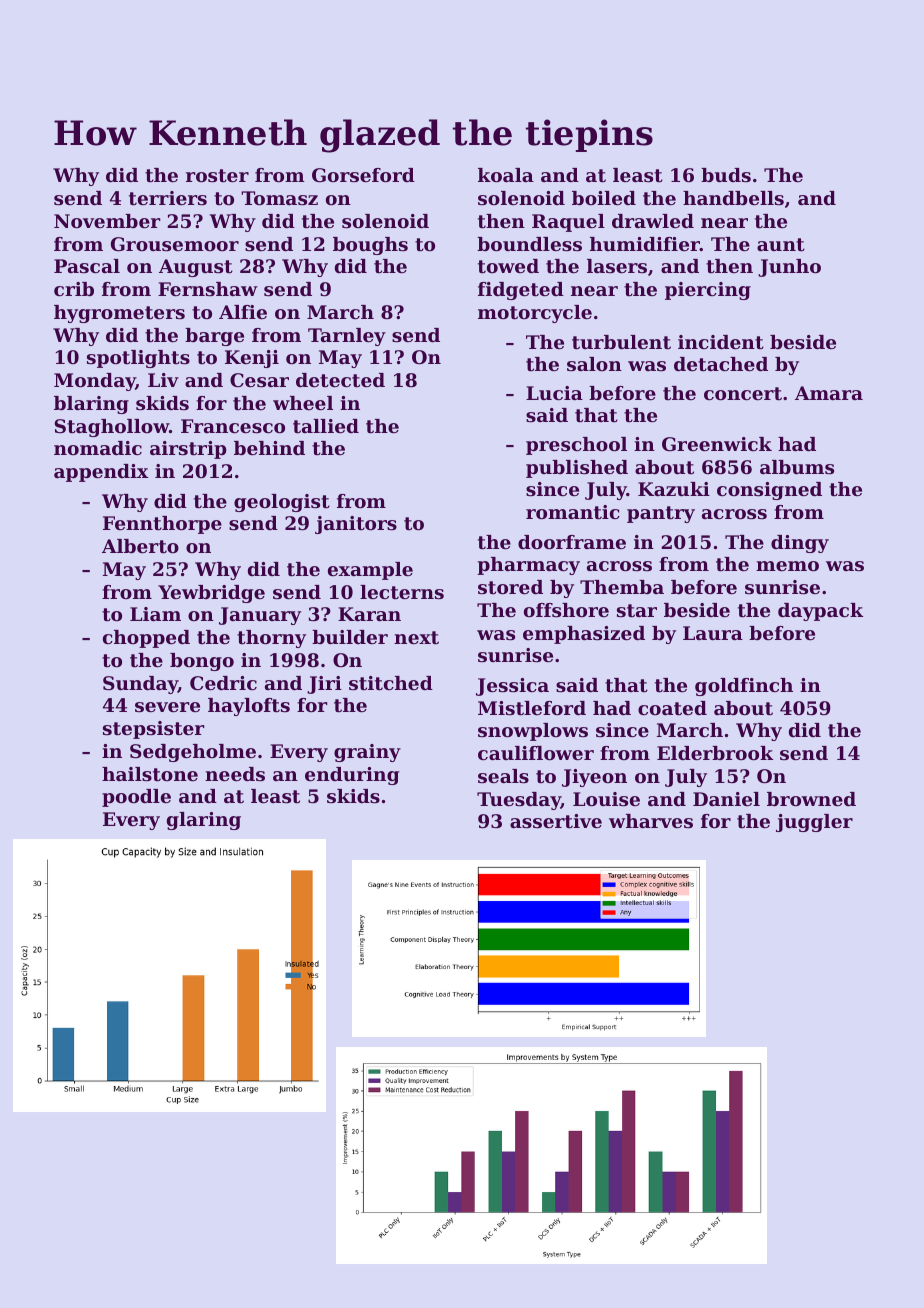  Describe the element at coordinates (811, 799) in the screenshot. I see `browned` at that location.
